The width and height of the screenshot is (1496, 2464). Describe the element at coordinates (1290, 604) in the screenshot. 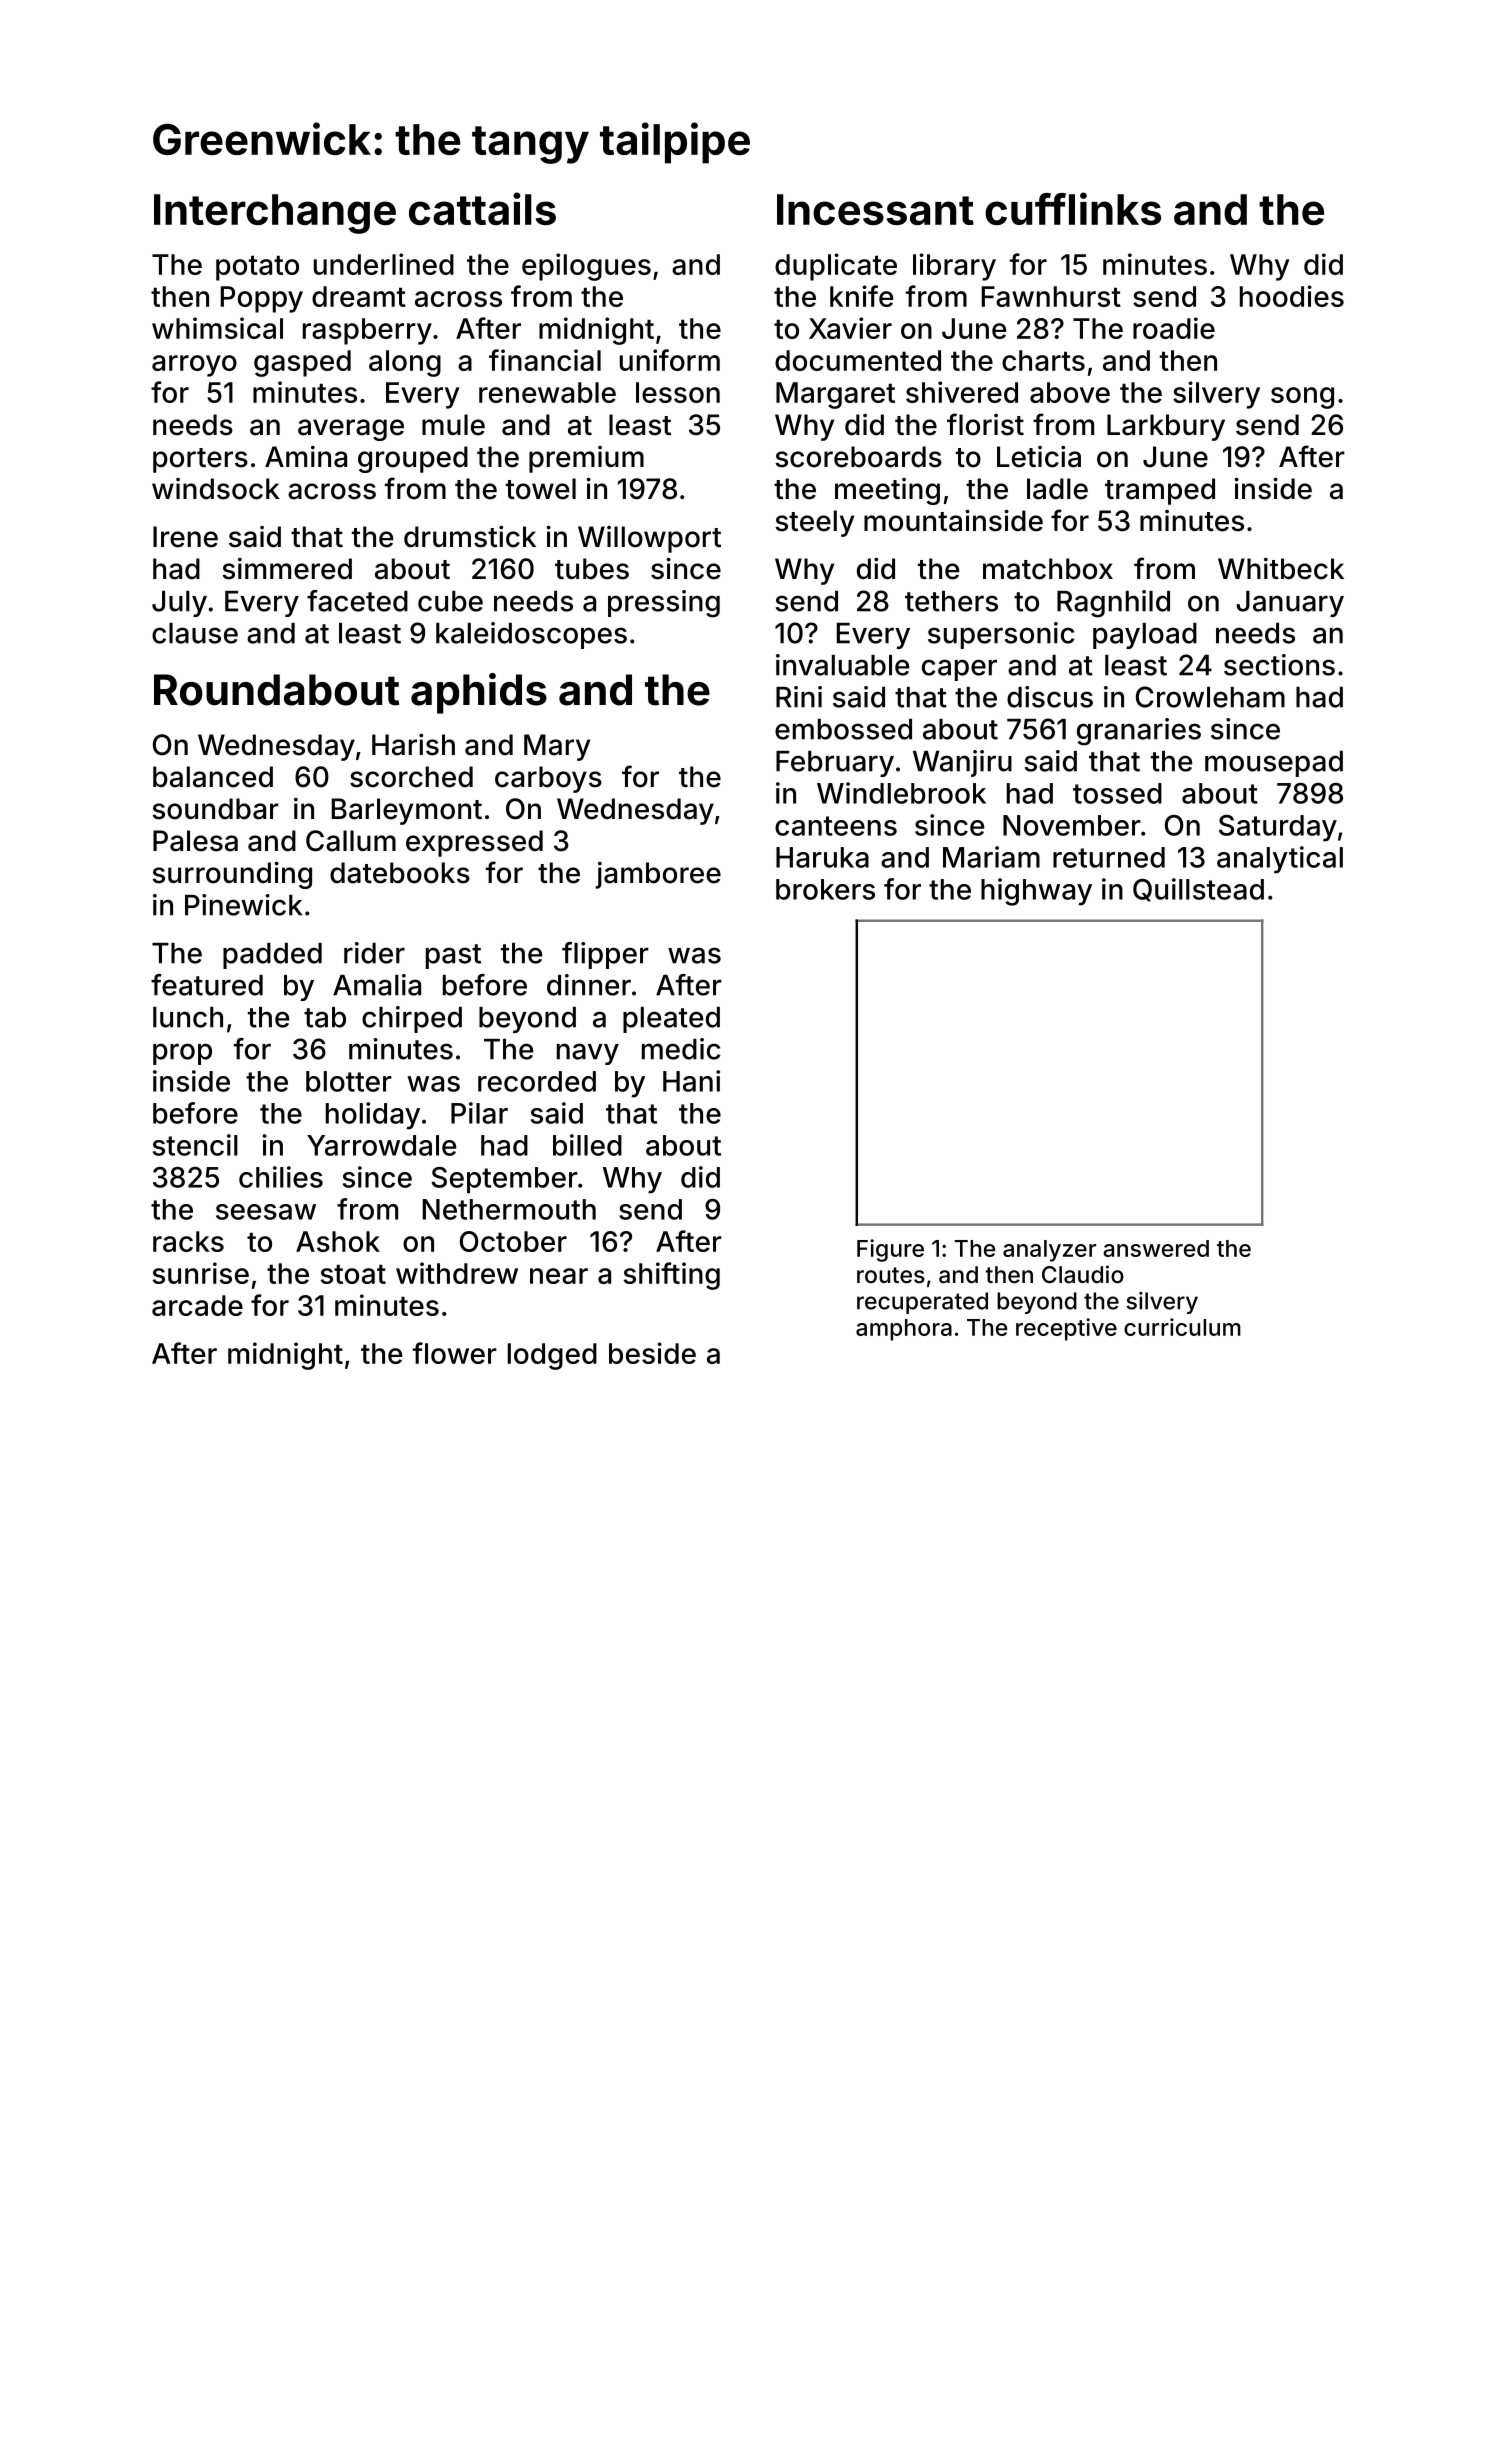

I see `January` at that location.
